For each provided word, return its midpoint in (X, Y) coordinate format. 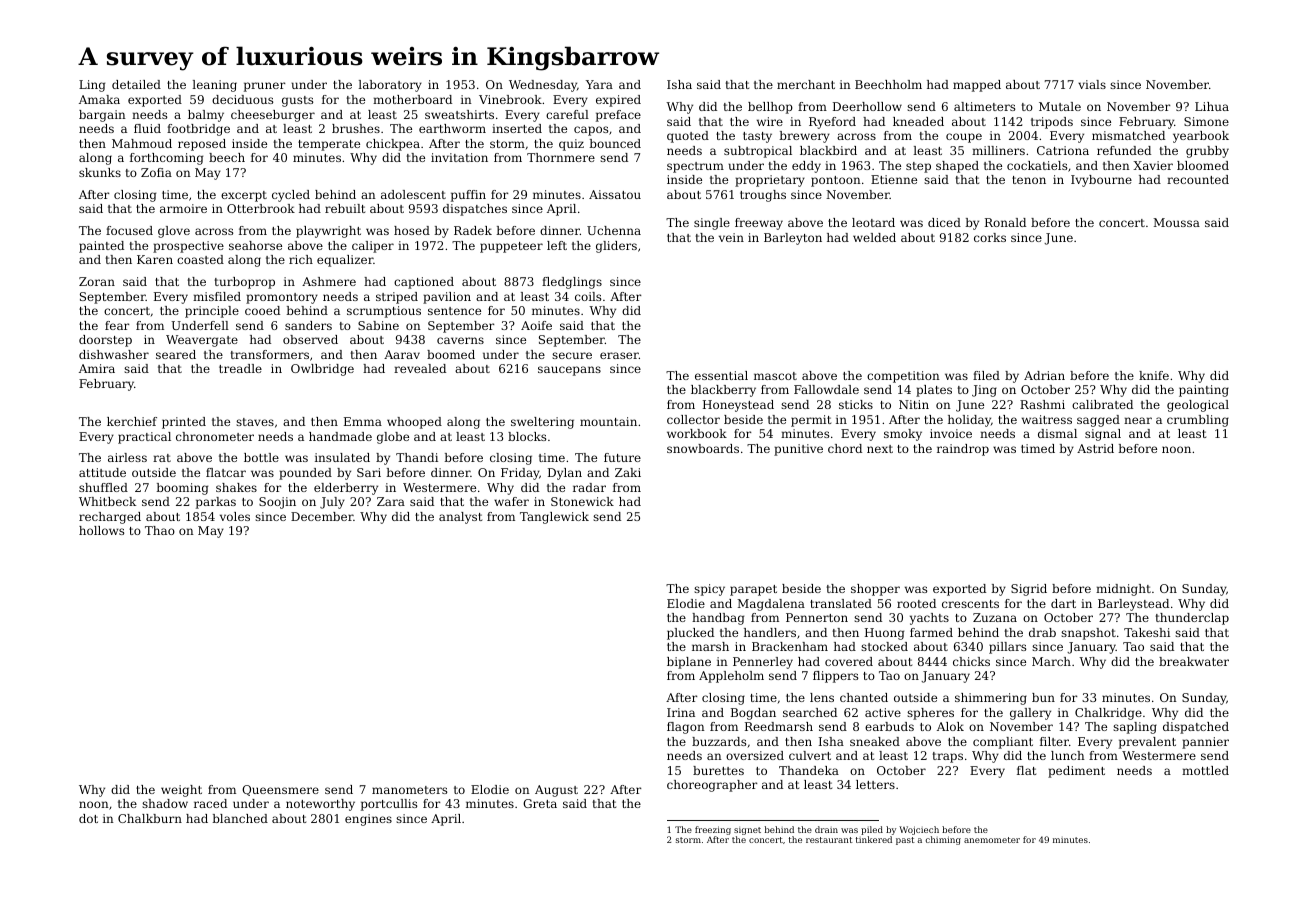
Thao (160, 530)
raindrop (963, 450)
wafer (511, 501)
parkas (216, 503)
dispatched (1196, 728)
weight (181, 791)
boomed (451, 354)
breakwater (1194, 661)
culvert (810, 755)
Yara (599, 84)
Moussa (1176, 222)
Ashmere (329, 281)
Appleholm (731, 677)
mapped (977, 86)
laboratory (390, 86)
